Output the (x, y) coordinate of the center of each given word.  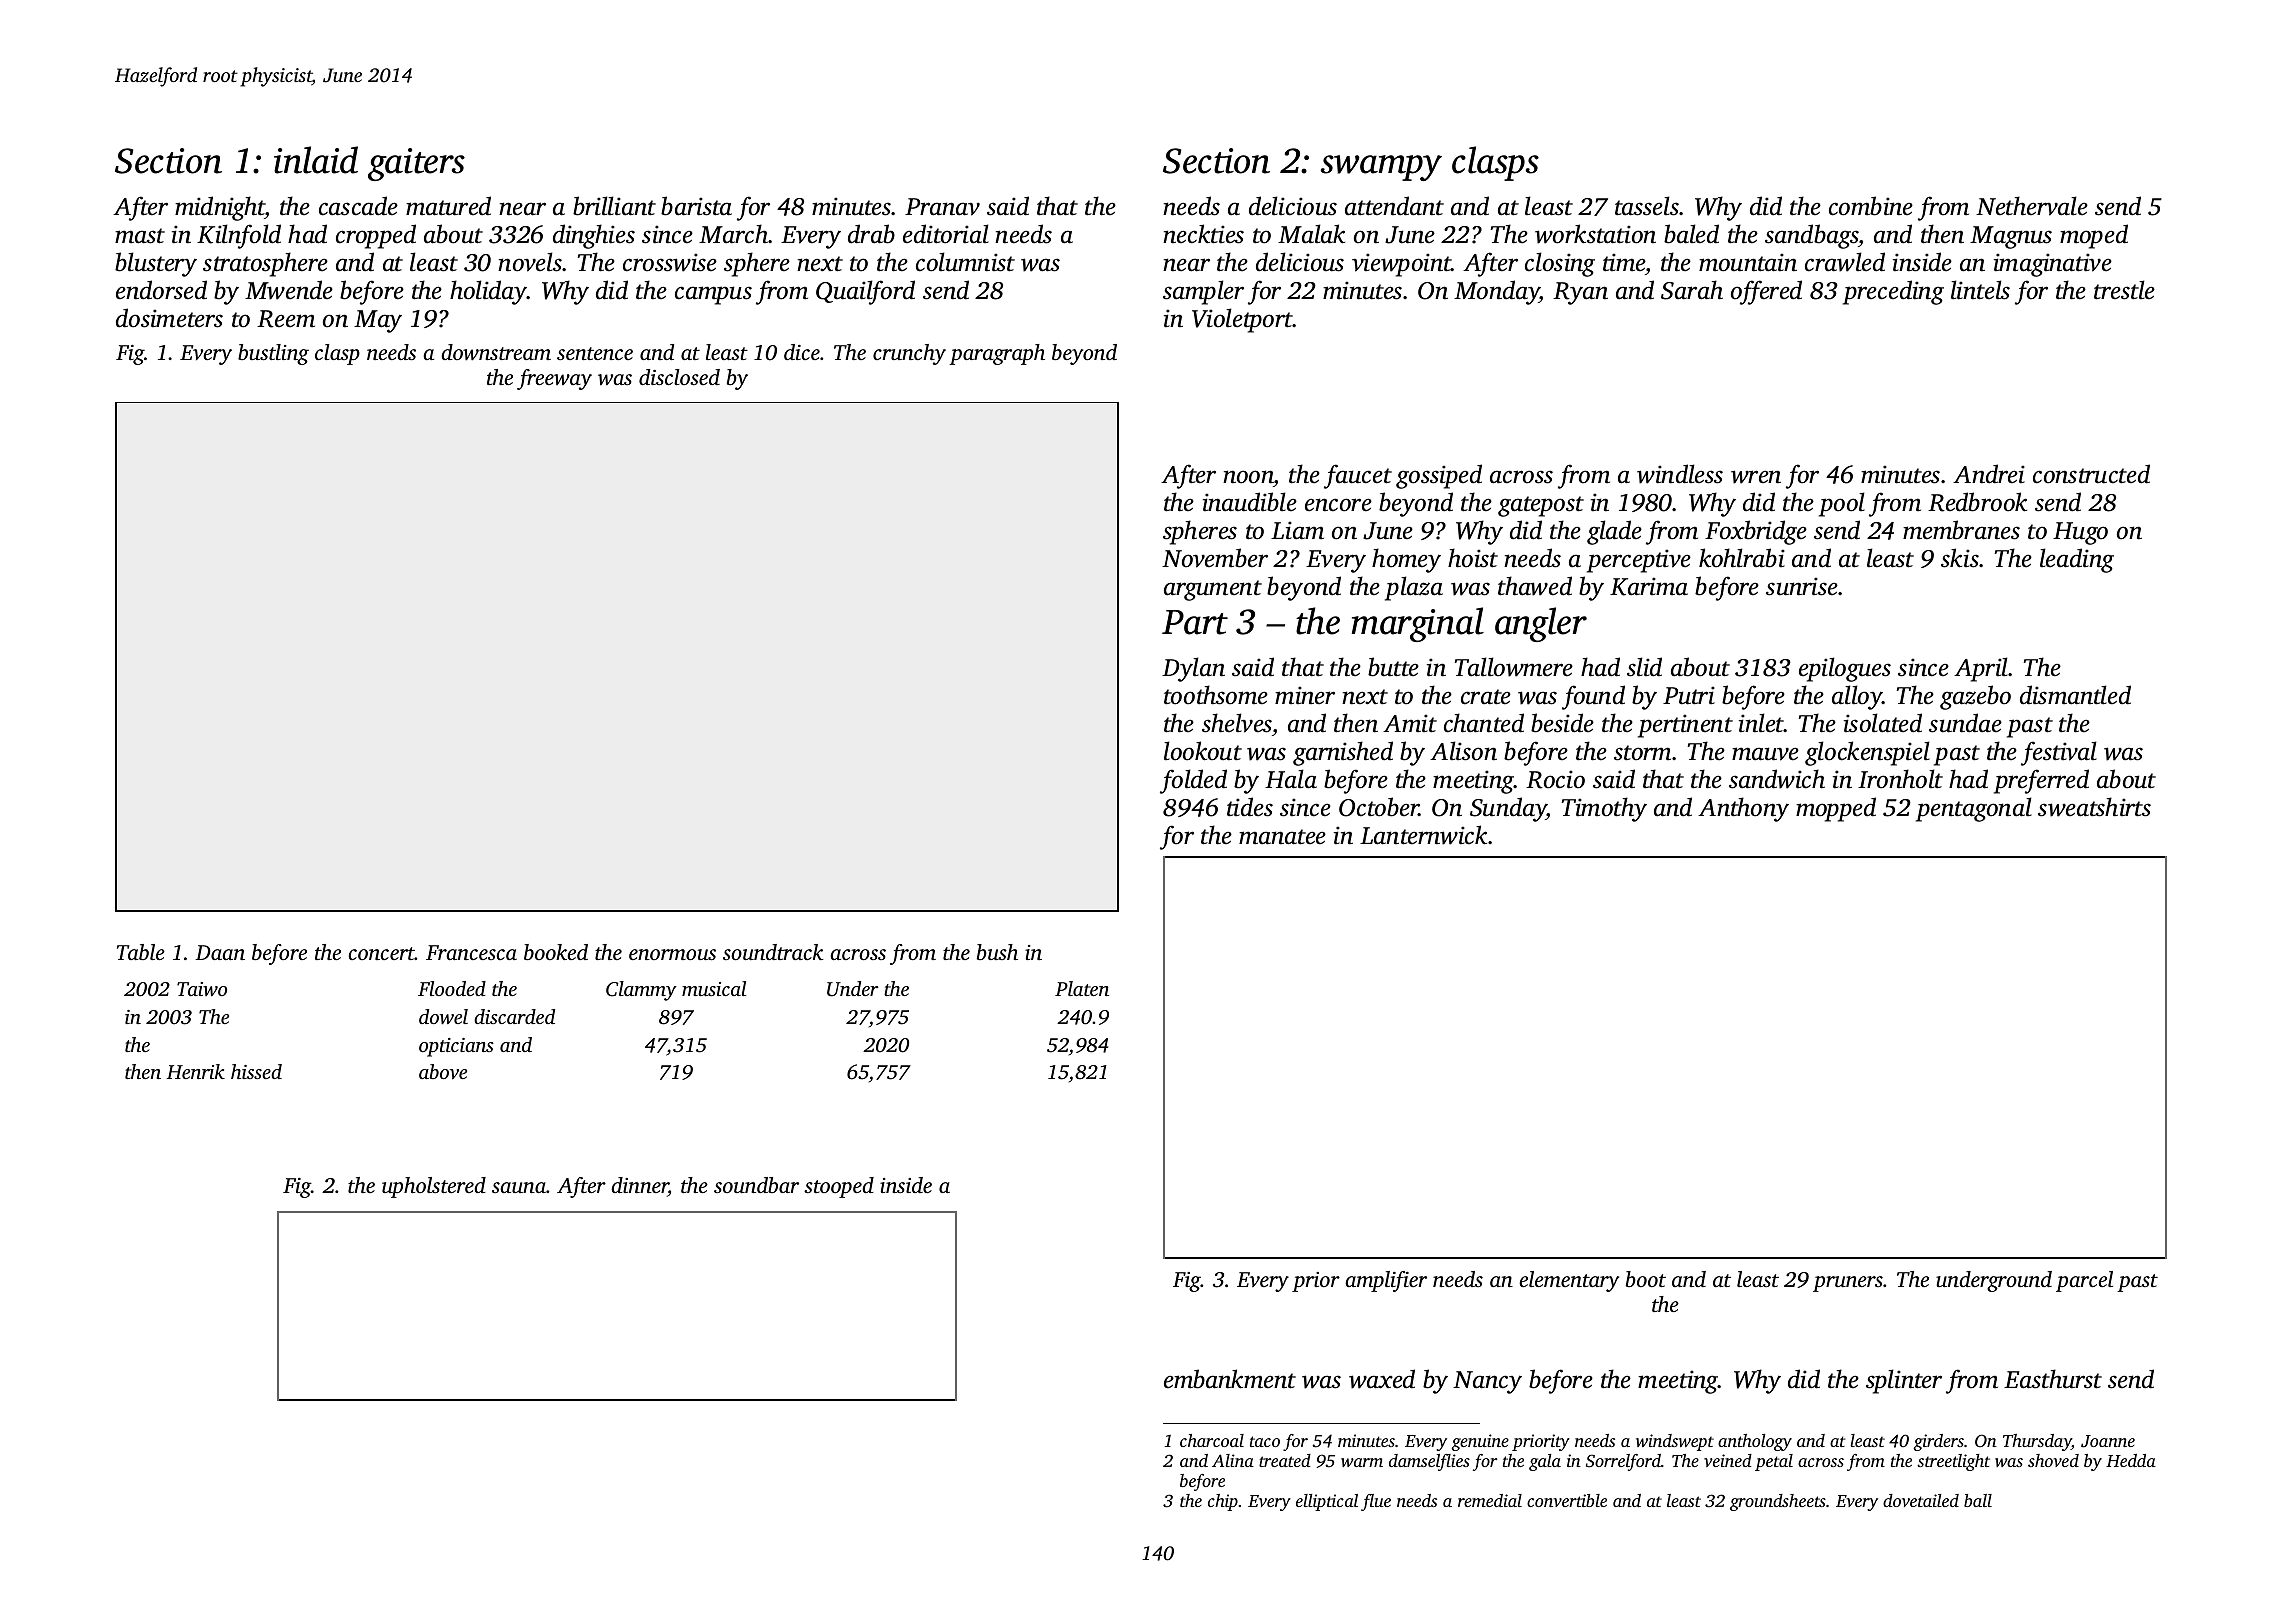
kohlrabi (1742, 558)
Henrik (195, 1071)
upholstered (434, 1187)
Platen (1082, 988)
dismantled (2075, 695)
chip (1223, 1502)
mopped (1836, 809)
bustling (273, 354)
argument (1213, 590)
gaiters (416, 164)
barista (696, 206)
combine (1871, 206)
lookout (1203, 751)
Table (141, 952)
